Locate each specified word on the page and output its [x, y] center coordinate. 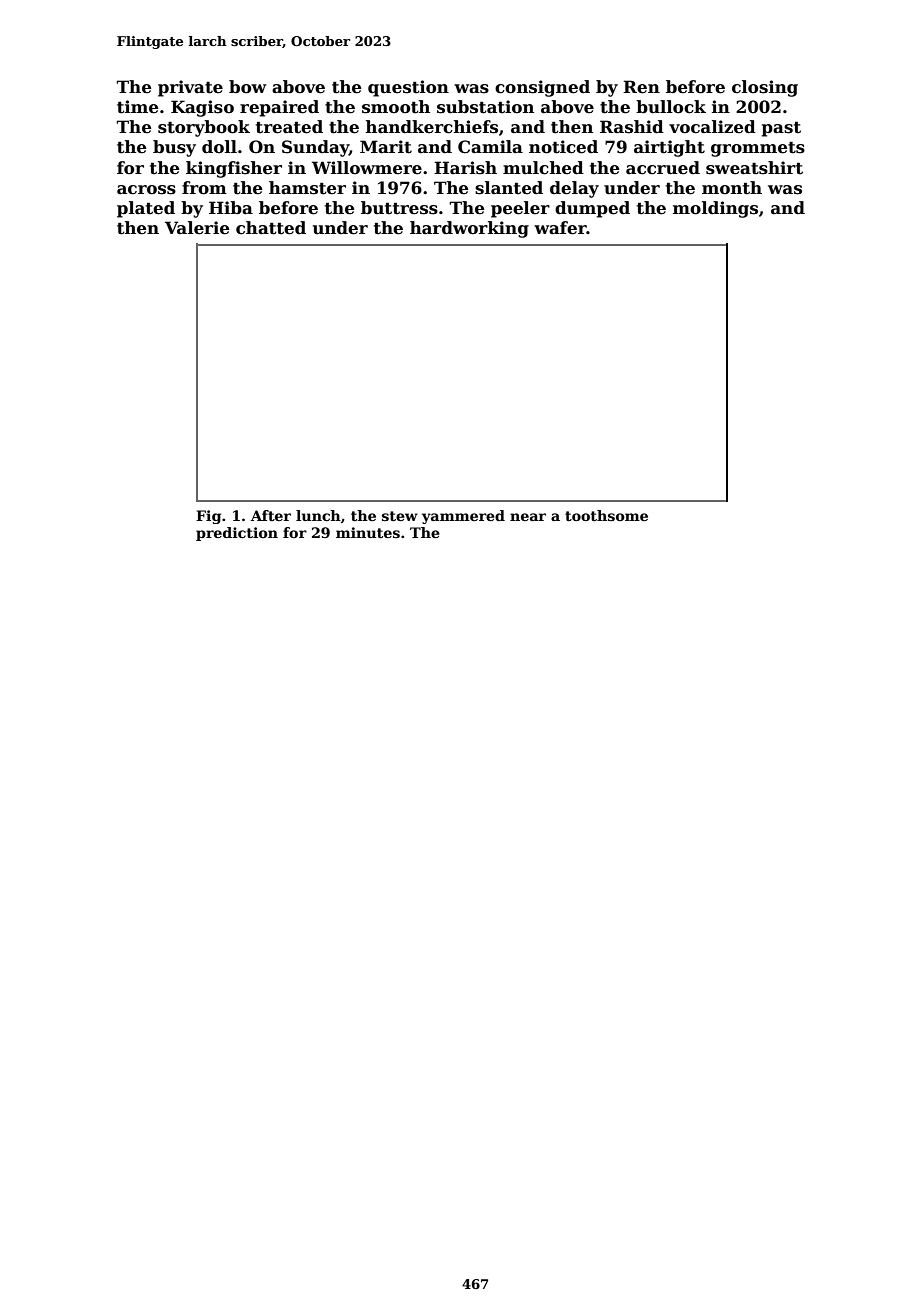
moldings [715, 209]
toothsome [606, 515]
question [408, 88]
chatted [271, 228]
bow [248, 87]
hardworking [469, 229]
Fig [208, 517]
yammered [463, 517]
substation [485, 107]
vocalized [712, 127]
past [781, 129]
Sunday [315, 148]
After [271, 515]
